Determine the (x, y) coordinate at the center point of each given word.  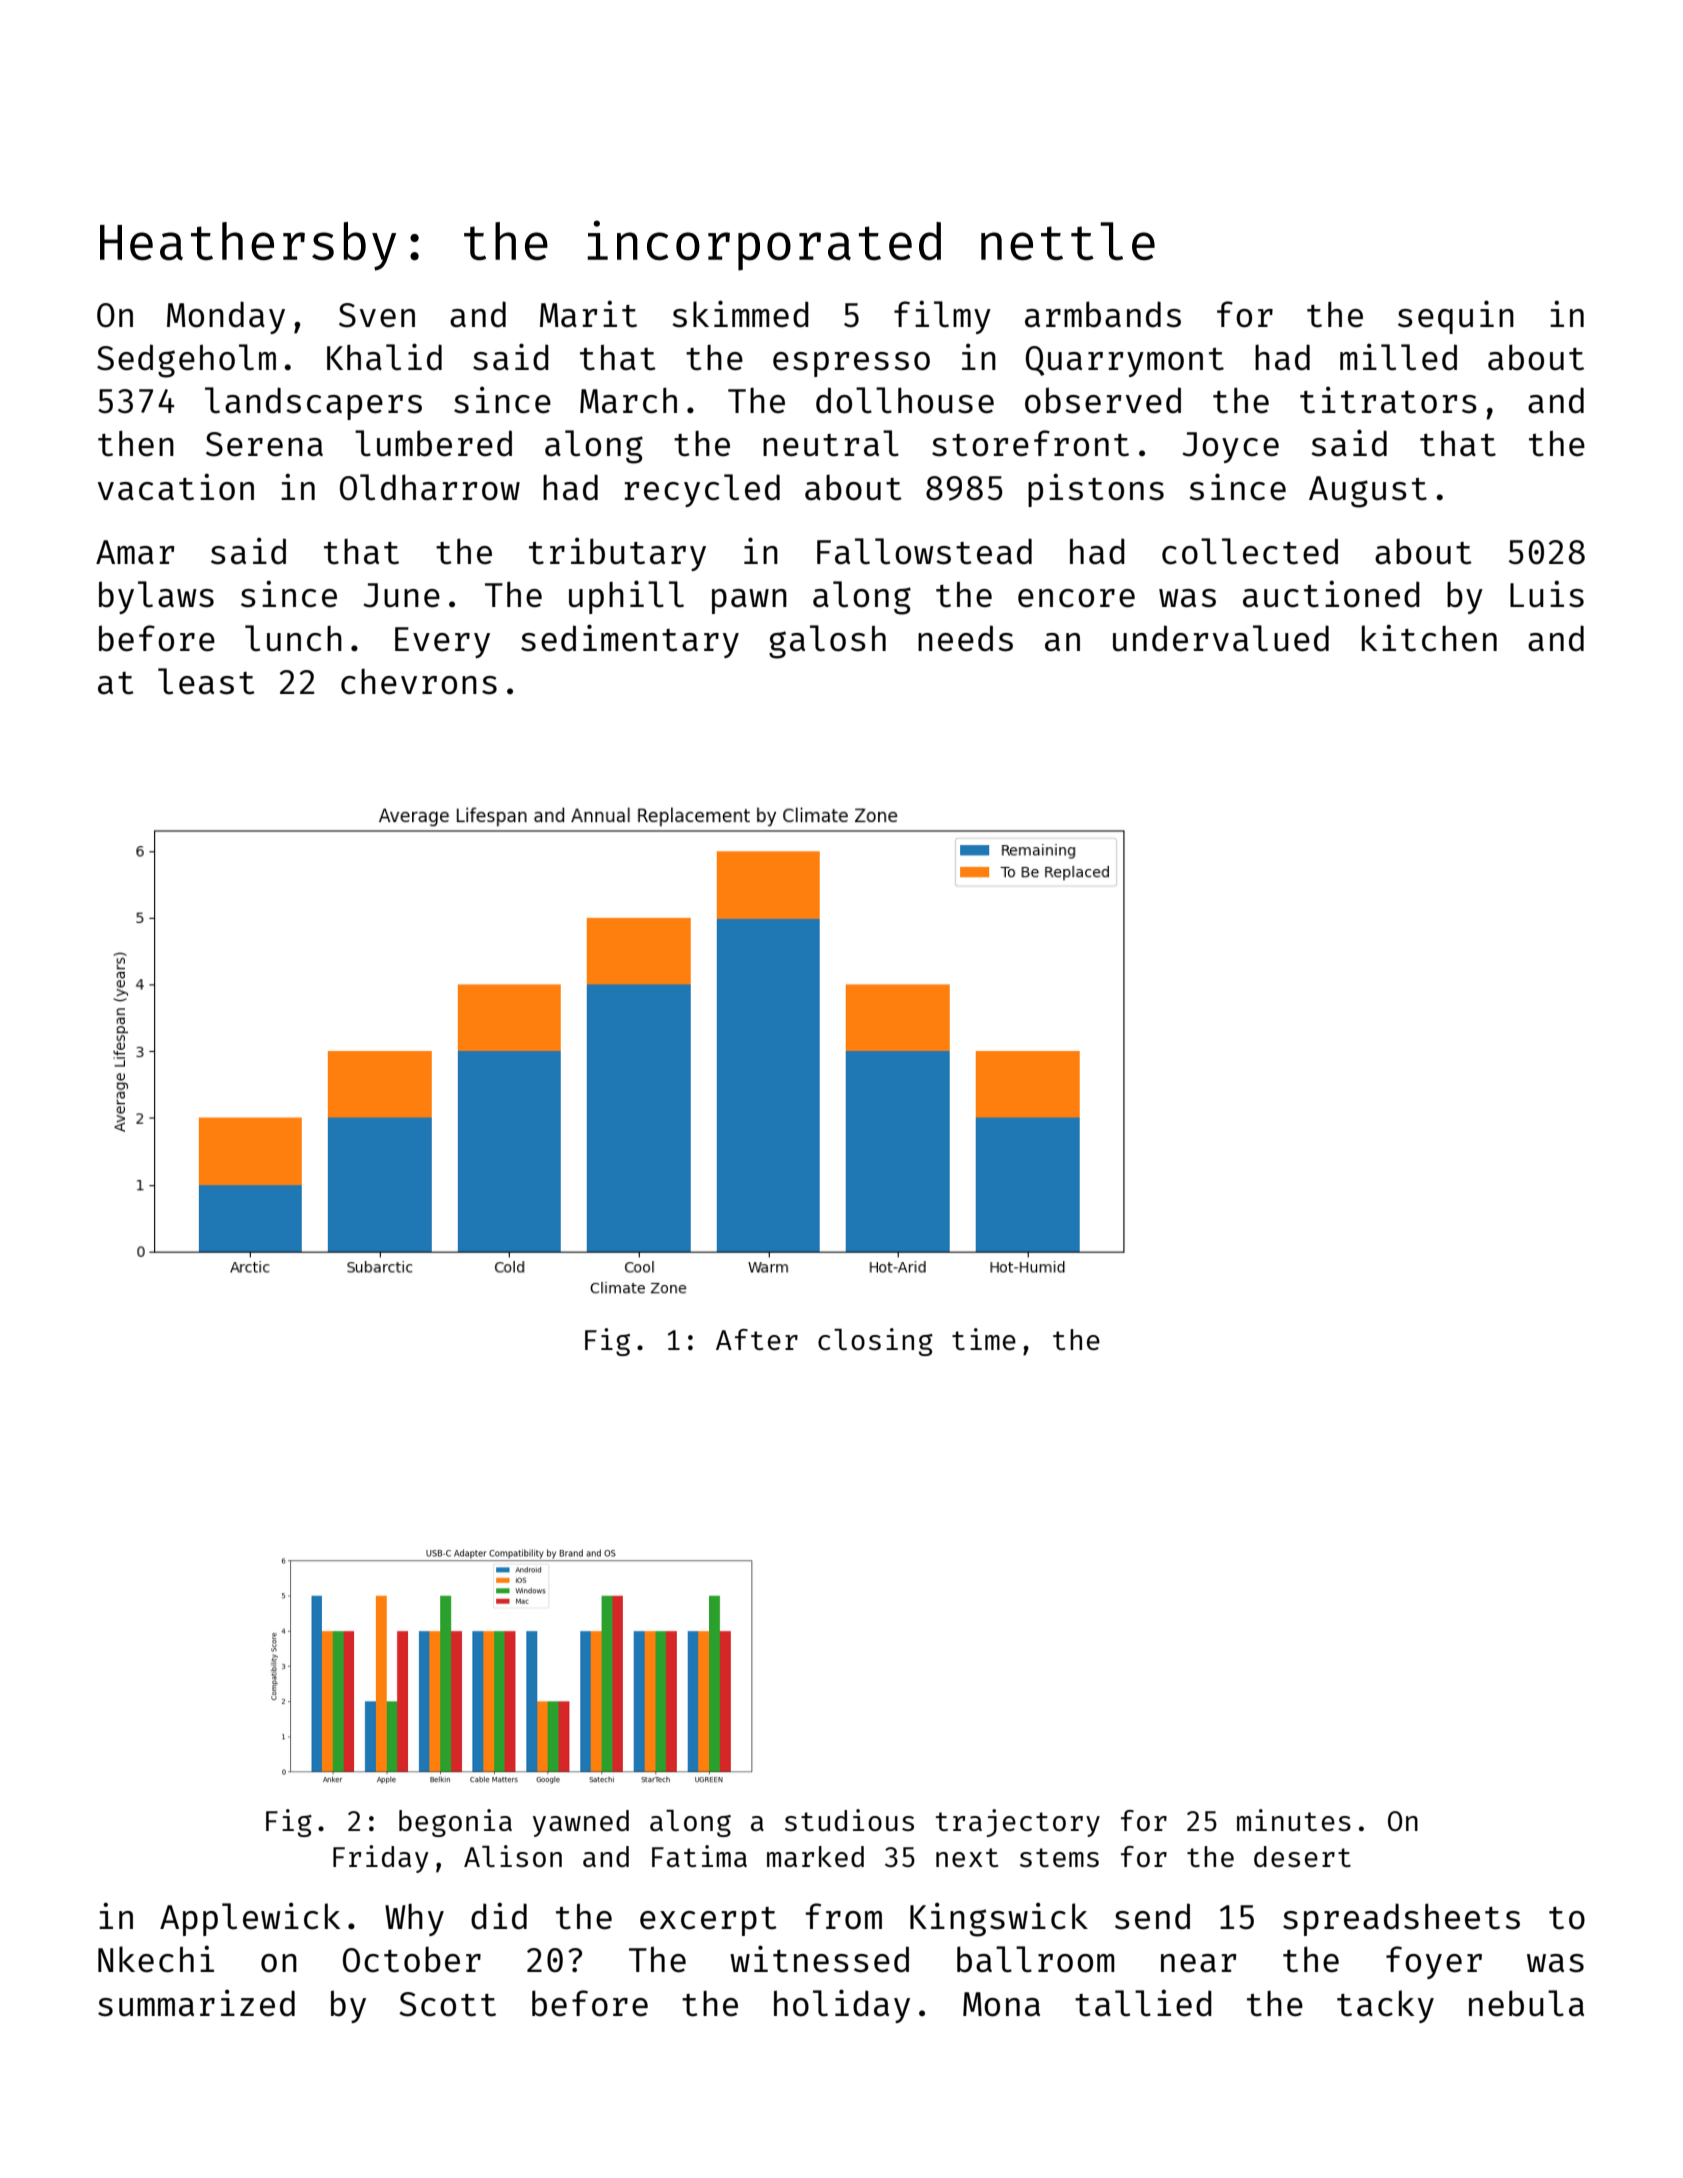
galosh (827, 642)
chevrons (419, 682)
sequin (1456, 317)
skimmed (740, 314)
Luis (1547, 594)
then (136, 443)
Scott (447, 2004)
